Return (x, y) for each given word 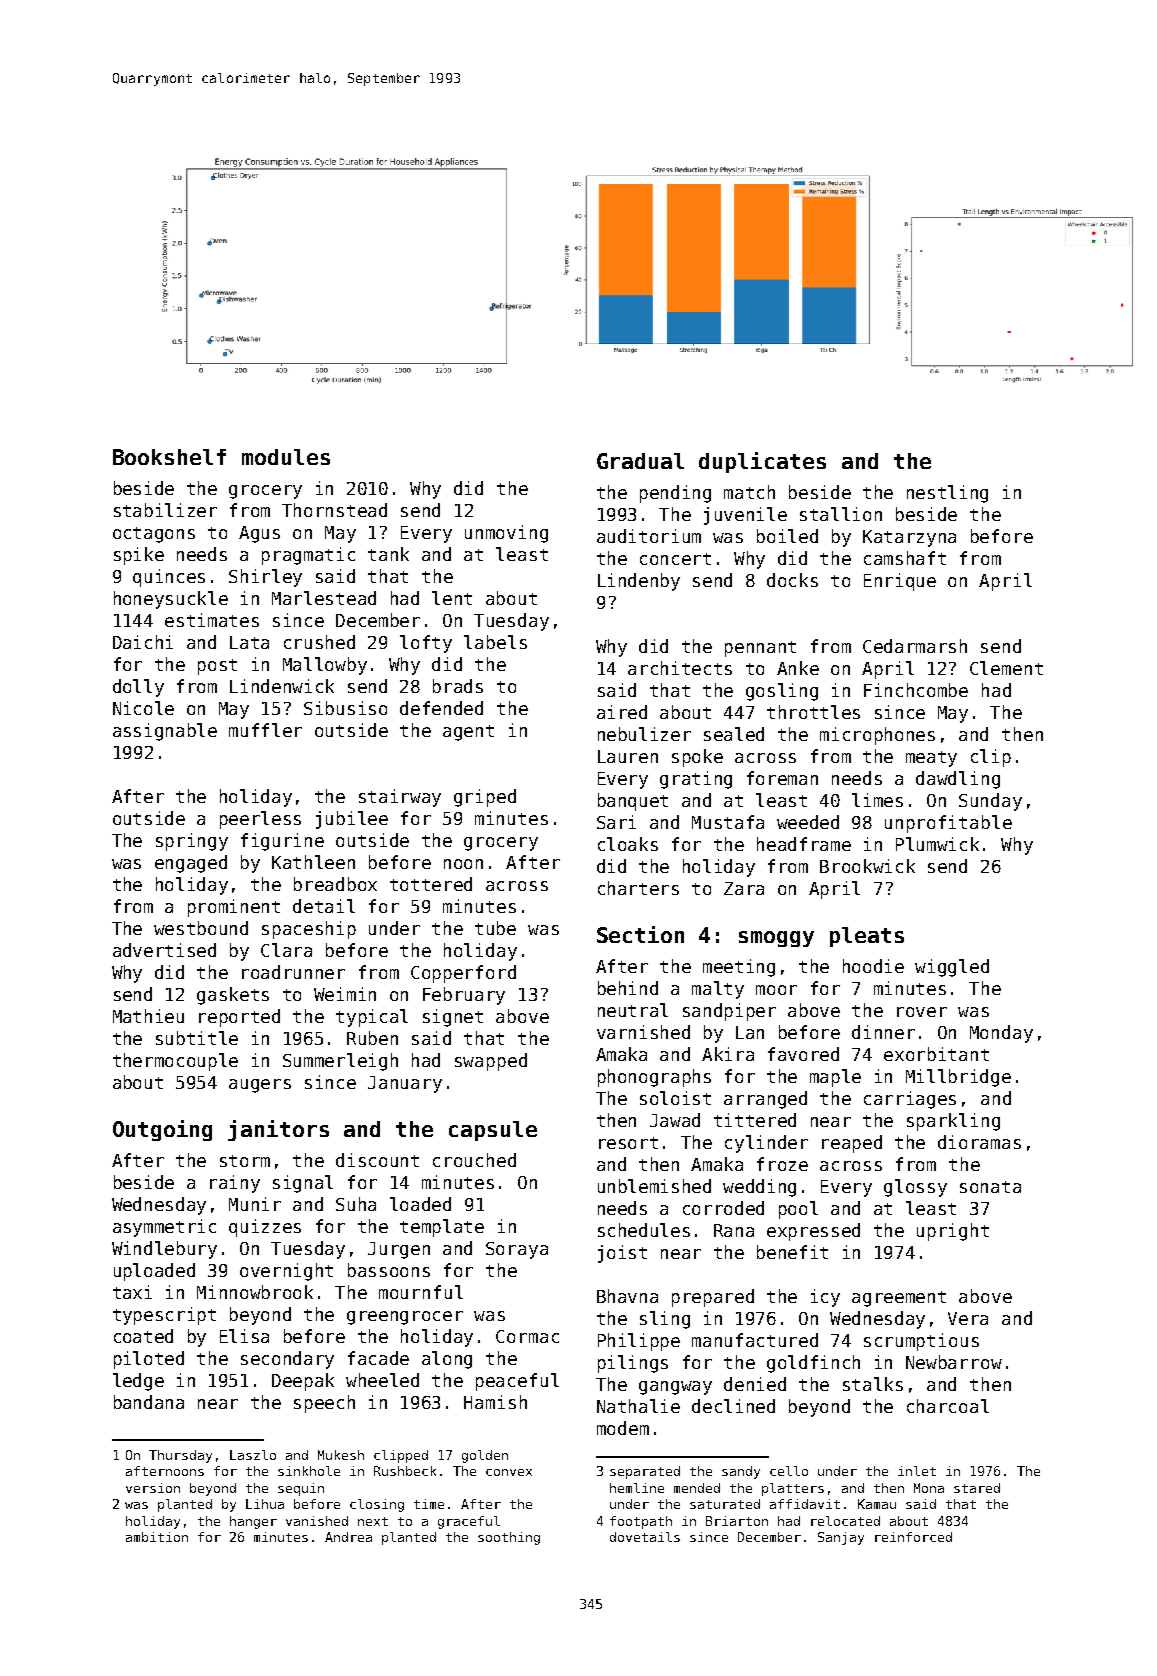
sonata (990, 1187)
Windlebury (164, 1250)
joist (622, 1254)
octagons (154, 535)
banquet (633, 802)
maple (835, 1078)
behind (628, 988)
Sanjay (841, 1538)
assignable (165, 732)
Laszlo (253, 1455)
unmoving (506, 534)
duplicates (762, 462)
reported (239, 1018)
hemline (637, 1488)
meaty (931, 759)
